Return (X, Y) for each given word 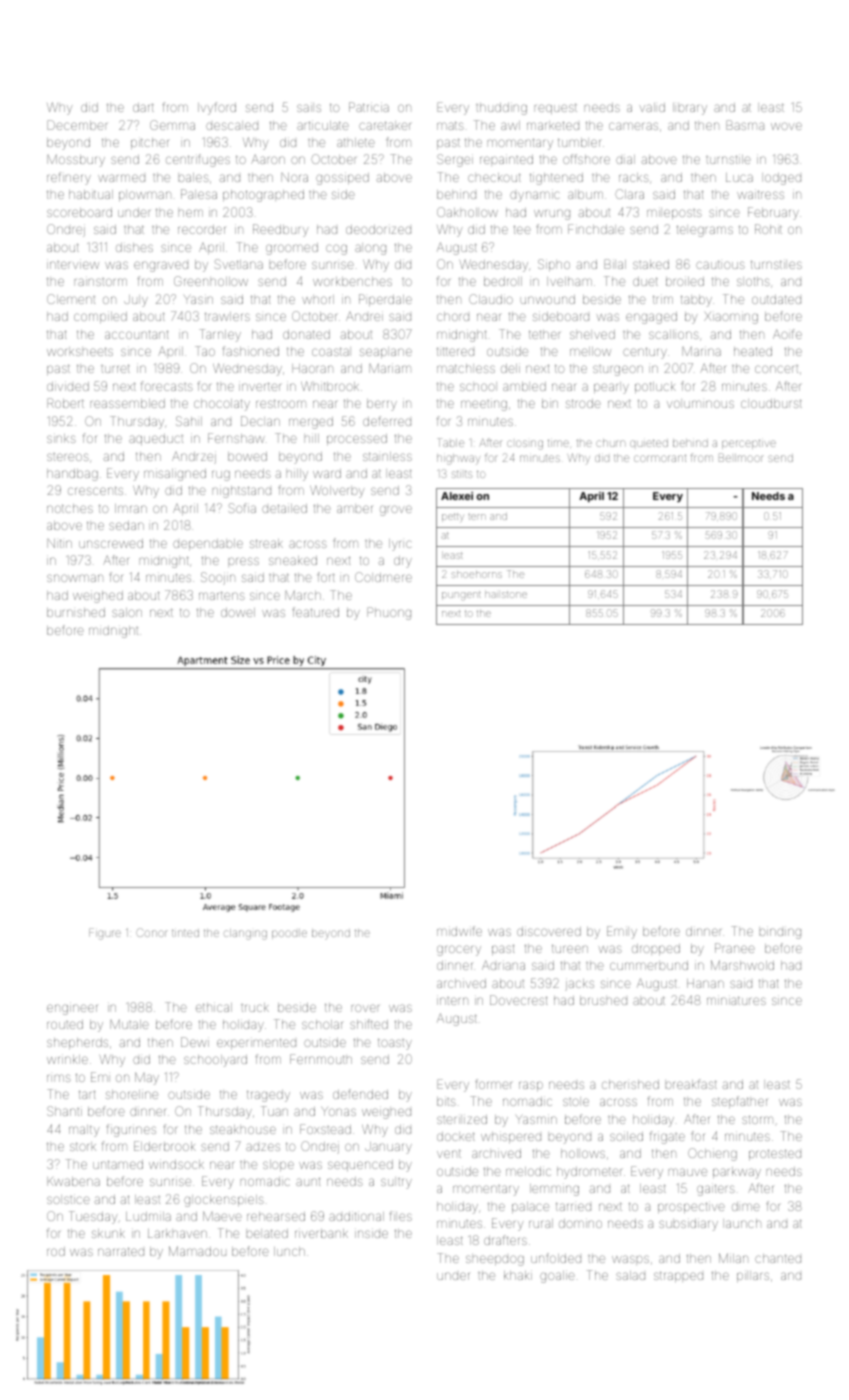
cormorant (660, 458)
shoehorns (477, 574)
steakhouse (243, 1129)
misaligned (175, 475)
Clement (71, 299)
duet (645, 281)
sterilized (462, 1119)
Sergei (455, 160)
